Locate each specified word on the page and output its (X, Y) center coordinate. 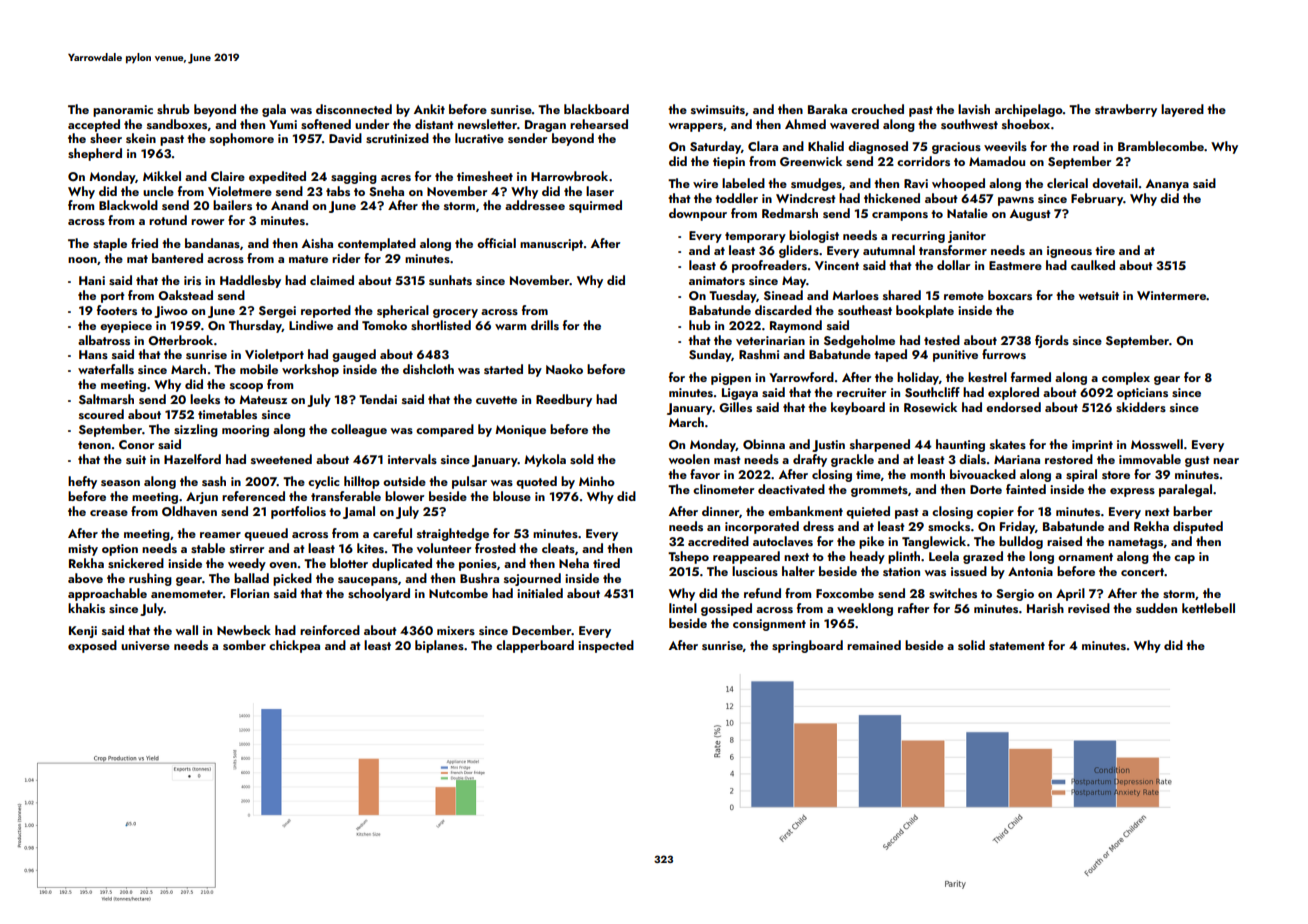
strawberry (1126, 110)
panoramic (123, 111)
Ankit (429, 109)
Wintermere (1172, 295)
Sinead (783, 295)
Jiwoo (171, 312)
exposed (92, 646)
